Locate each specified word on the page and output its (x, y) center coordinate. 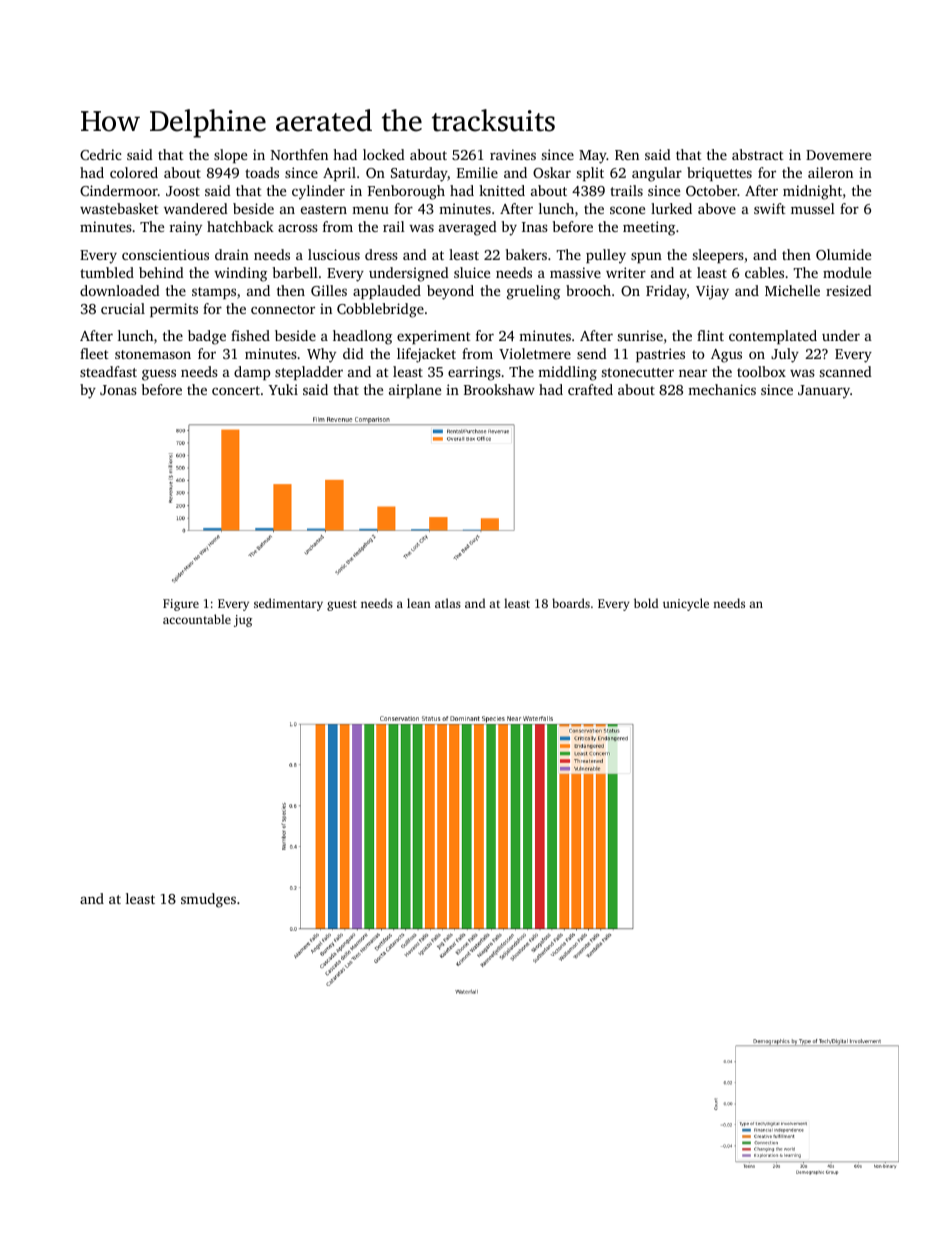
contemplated (773, 337)
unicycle (686, 604)
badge (207, 337)
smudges (208, 900)
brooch (588, 290)
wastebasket (119, 208)
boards (571, 603)
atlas (448, 603)
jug (243, 621)
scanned (846, 371)
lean (419, 603)
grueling (533, 292)
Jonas (118, 390)
